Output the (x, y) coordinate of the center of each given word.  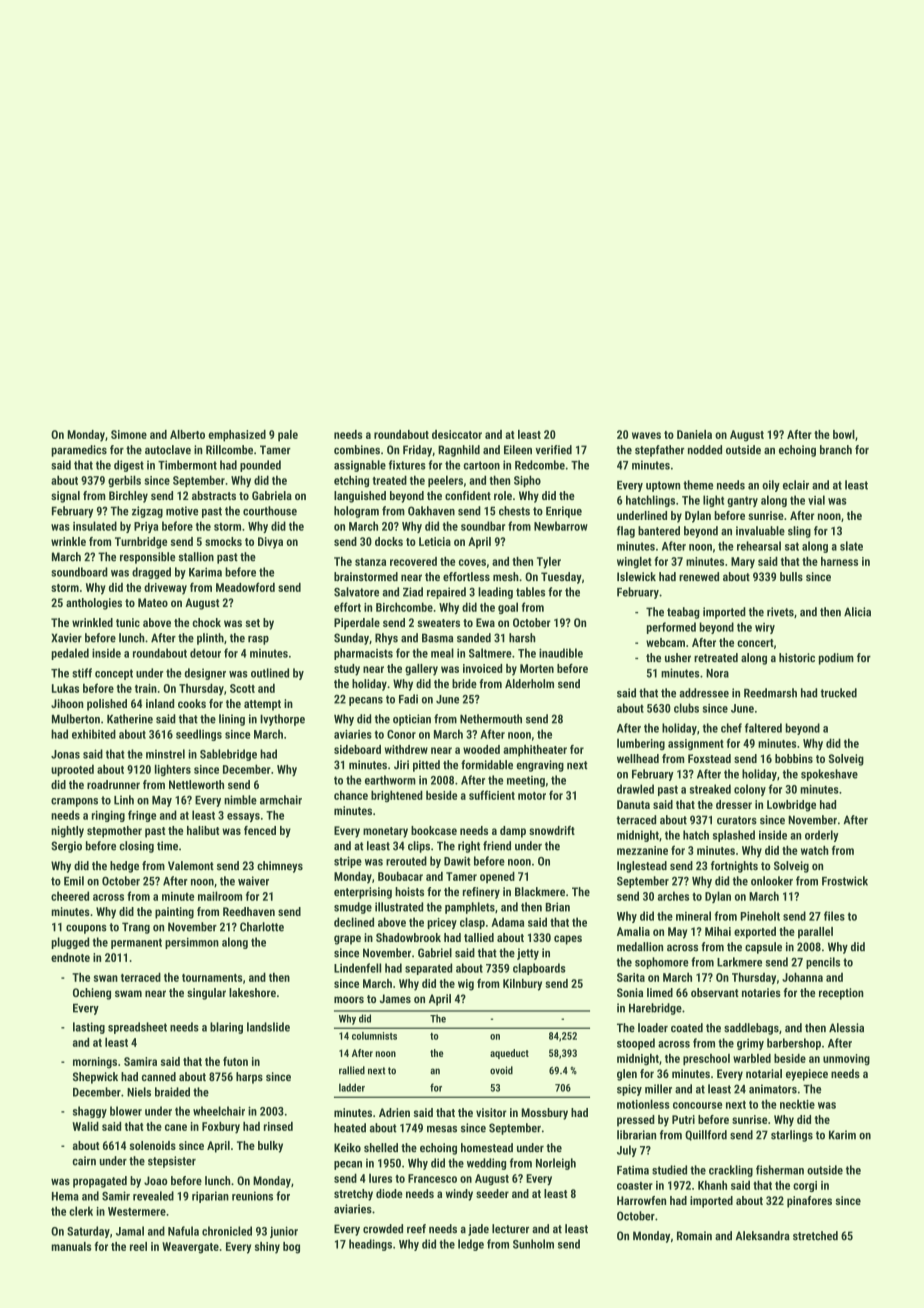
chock (206, 622)
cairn (84, 1161)
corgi (805, 1186)
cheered (70, 896)
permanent (136, 943)
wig (466, 985)
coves (472, 562)
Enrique (564, 512)
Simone (129, 434)
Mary (743, 563)
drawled (635, 789)
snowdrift (552, 830)
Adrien (394, 1112)
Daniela (694, 434)
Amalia (633, 931)
